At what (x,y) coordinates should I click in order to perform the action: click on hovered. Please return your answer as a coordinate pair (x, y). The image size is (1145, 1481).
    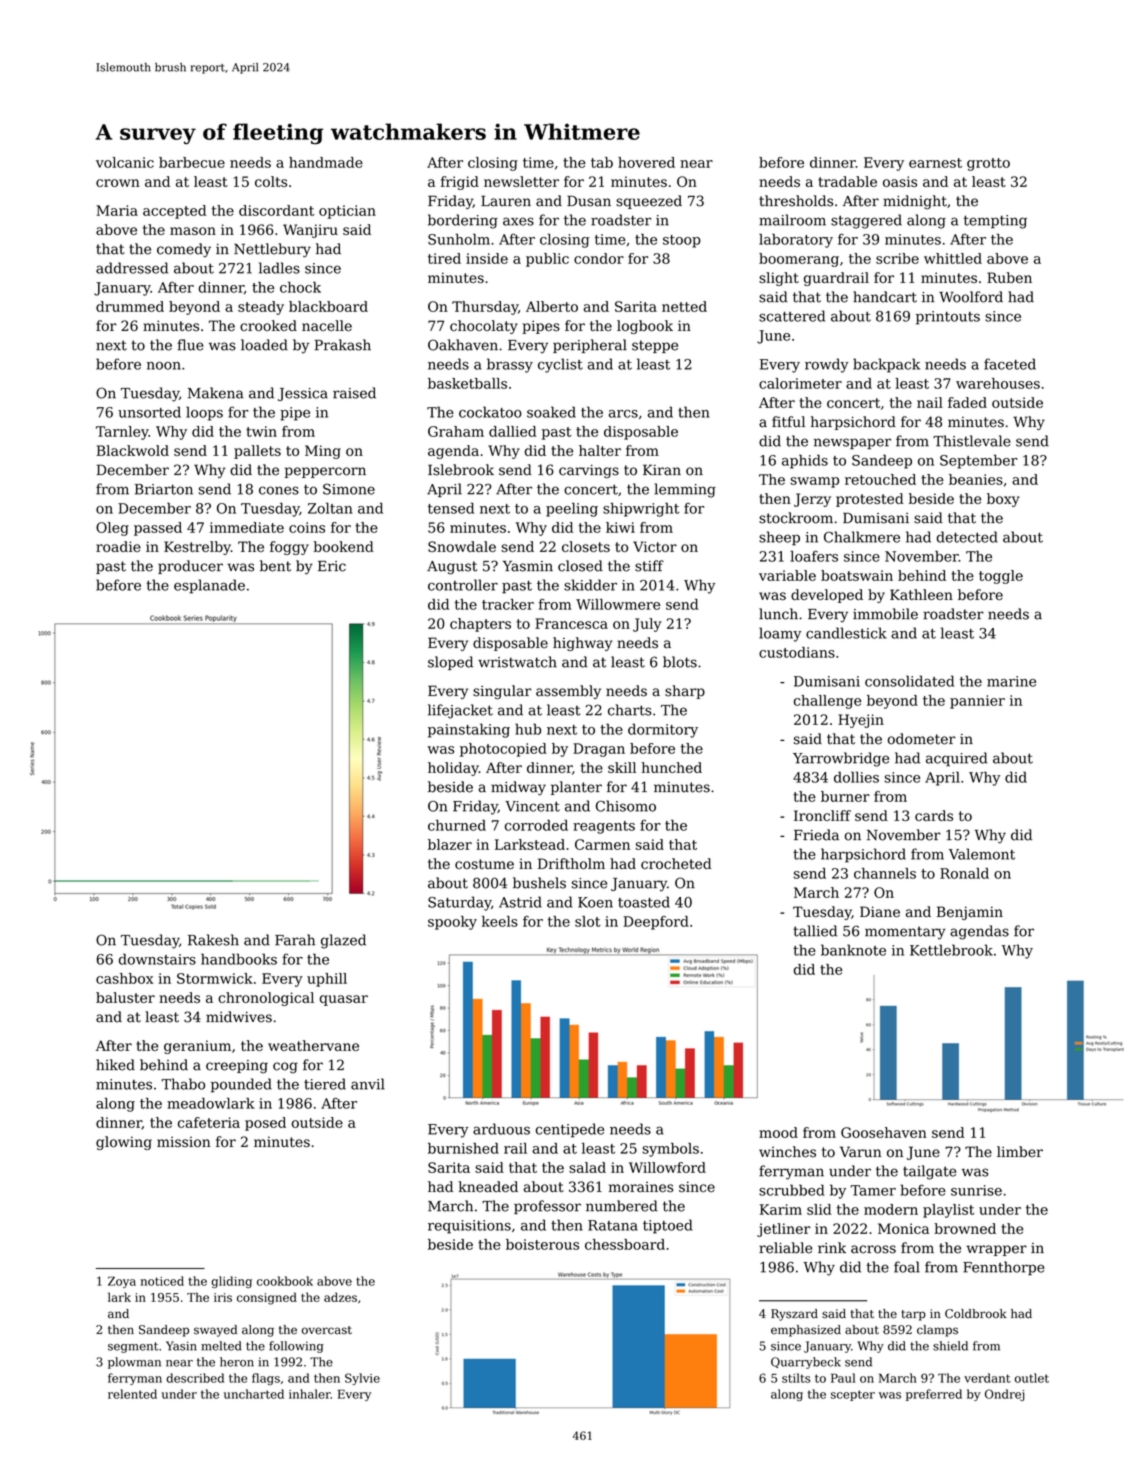
    Looking at the image, I should click on (646, 162).
